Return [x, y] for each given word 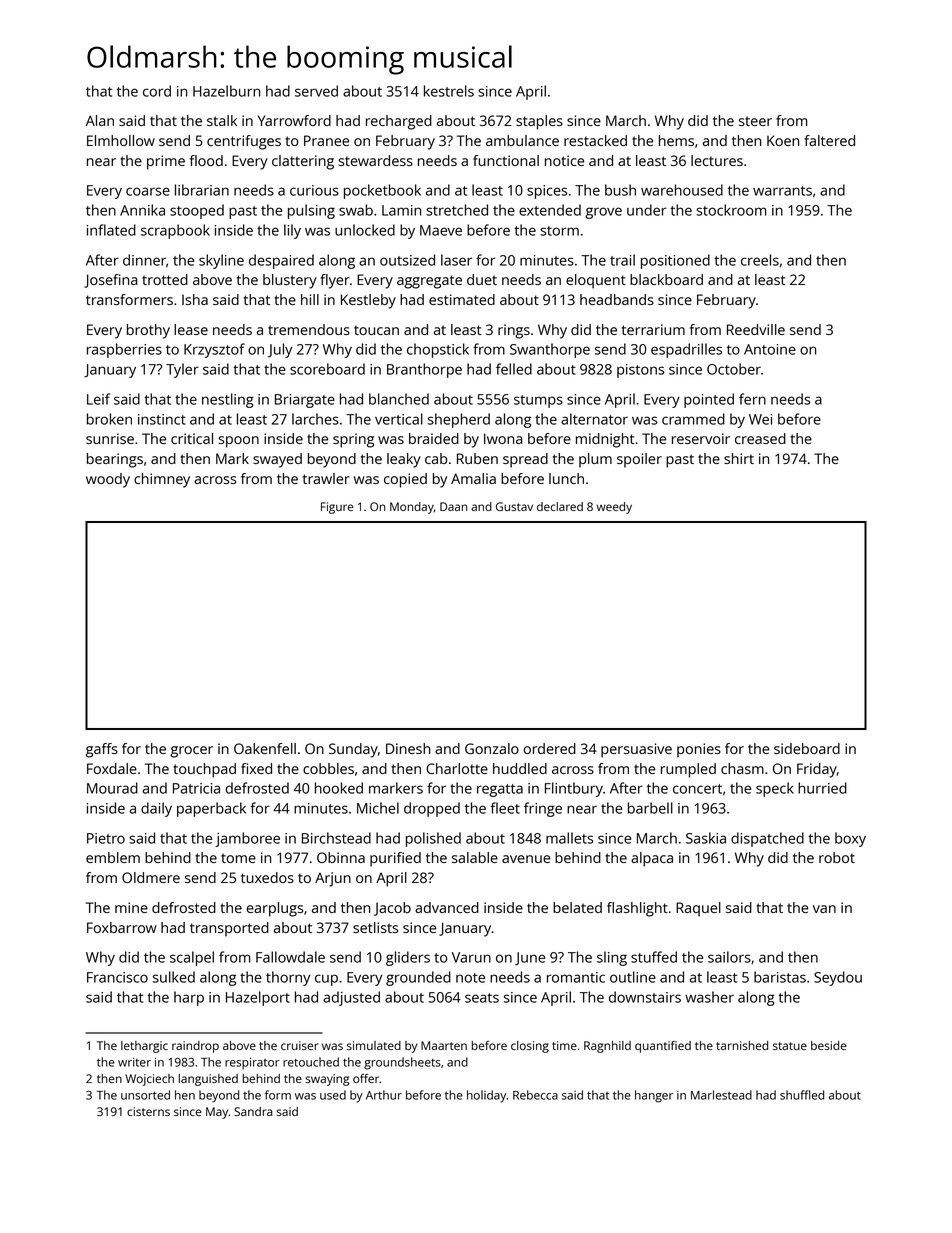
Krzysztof [214, 350]
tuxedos [267, 877]
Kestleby [368, 301]
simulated [374, 1045]
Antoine [770, 349]
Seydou [838, 978]
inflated [111, 230]
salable [475, 857]
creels [760, 260]
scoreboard [327, 369]
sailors [729, 957]
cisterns [148, 1111]
